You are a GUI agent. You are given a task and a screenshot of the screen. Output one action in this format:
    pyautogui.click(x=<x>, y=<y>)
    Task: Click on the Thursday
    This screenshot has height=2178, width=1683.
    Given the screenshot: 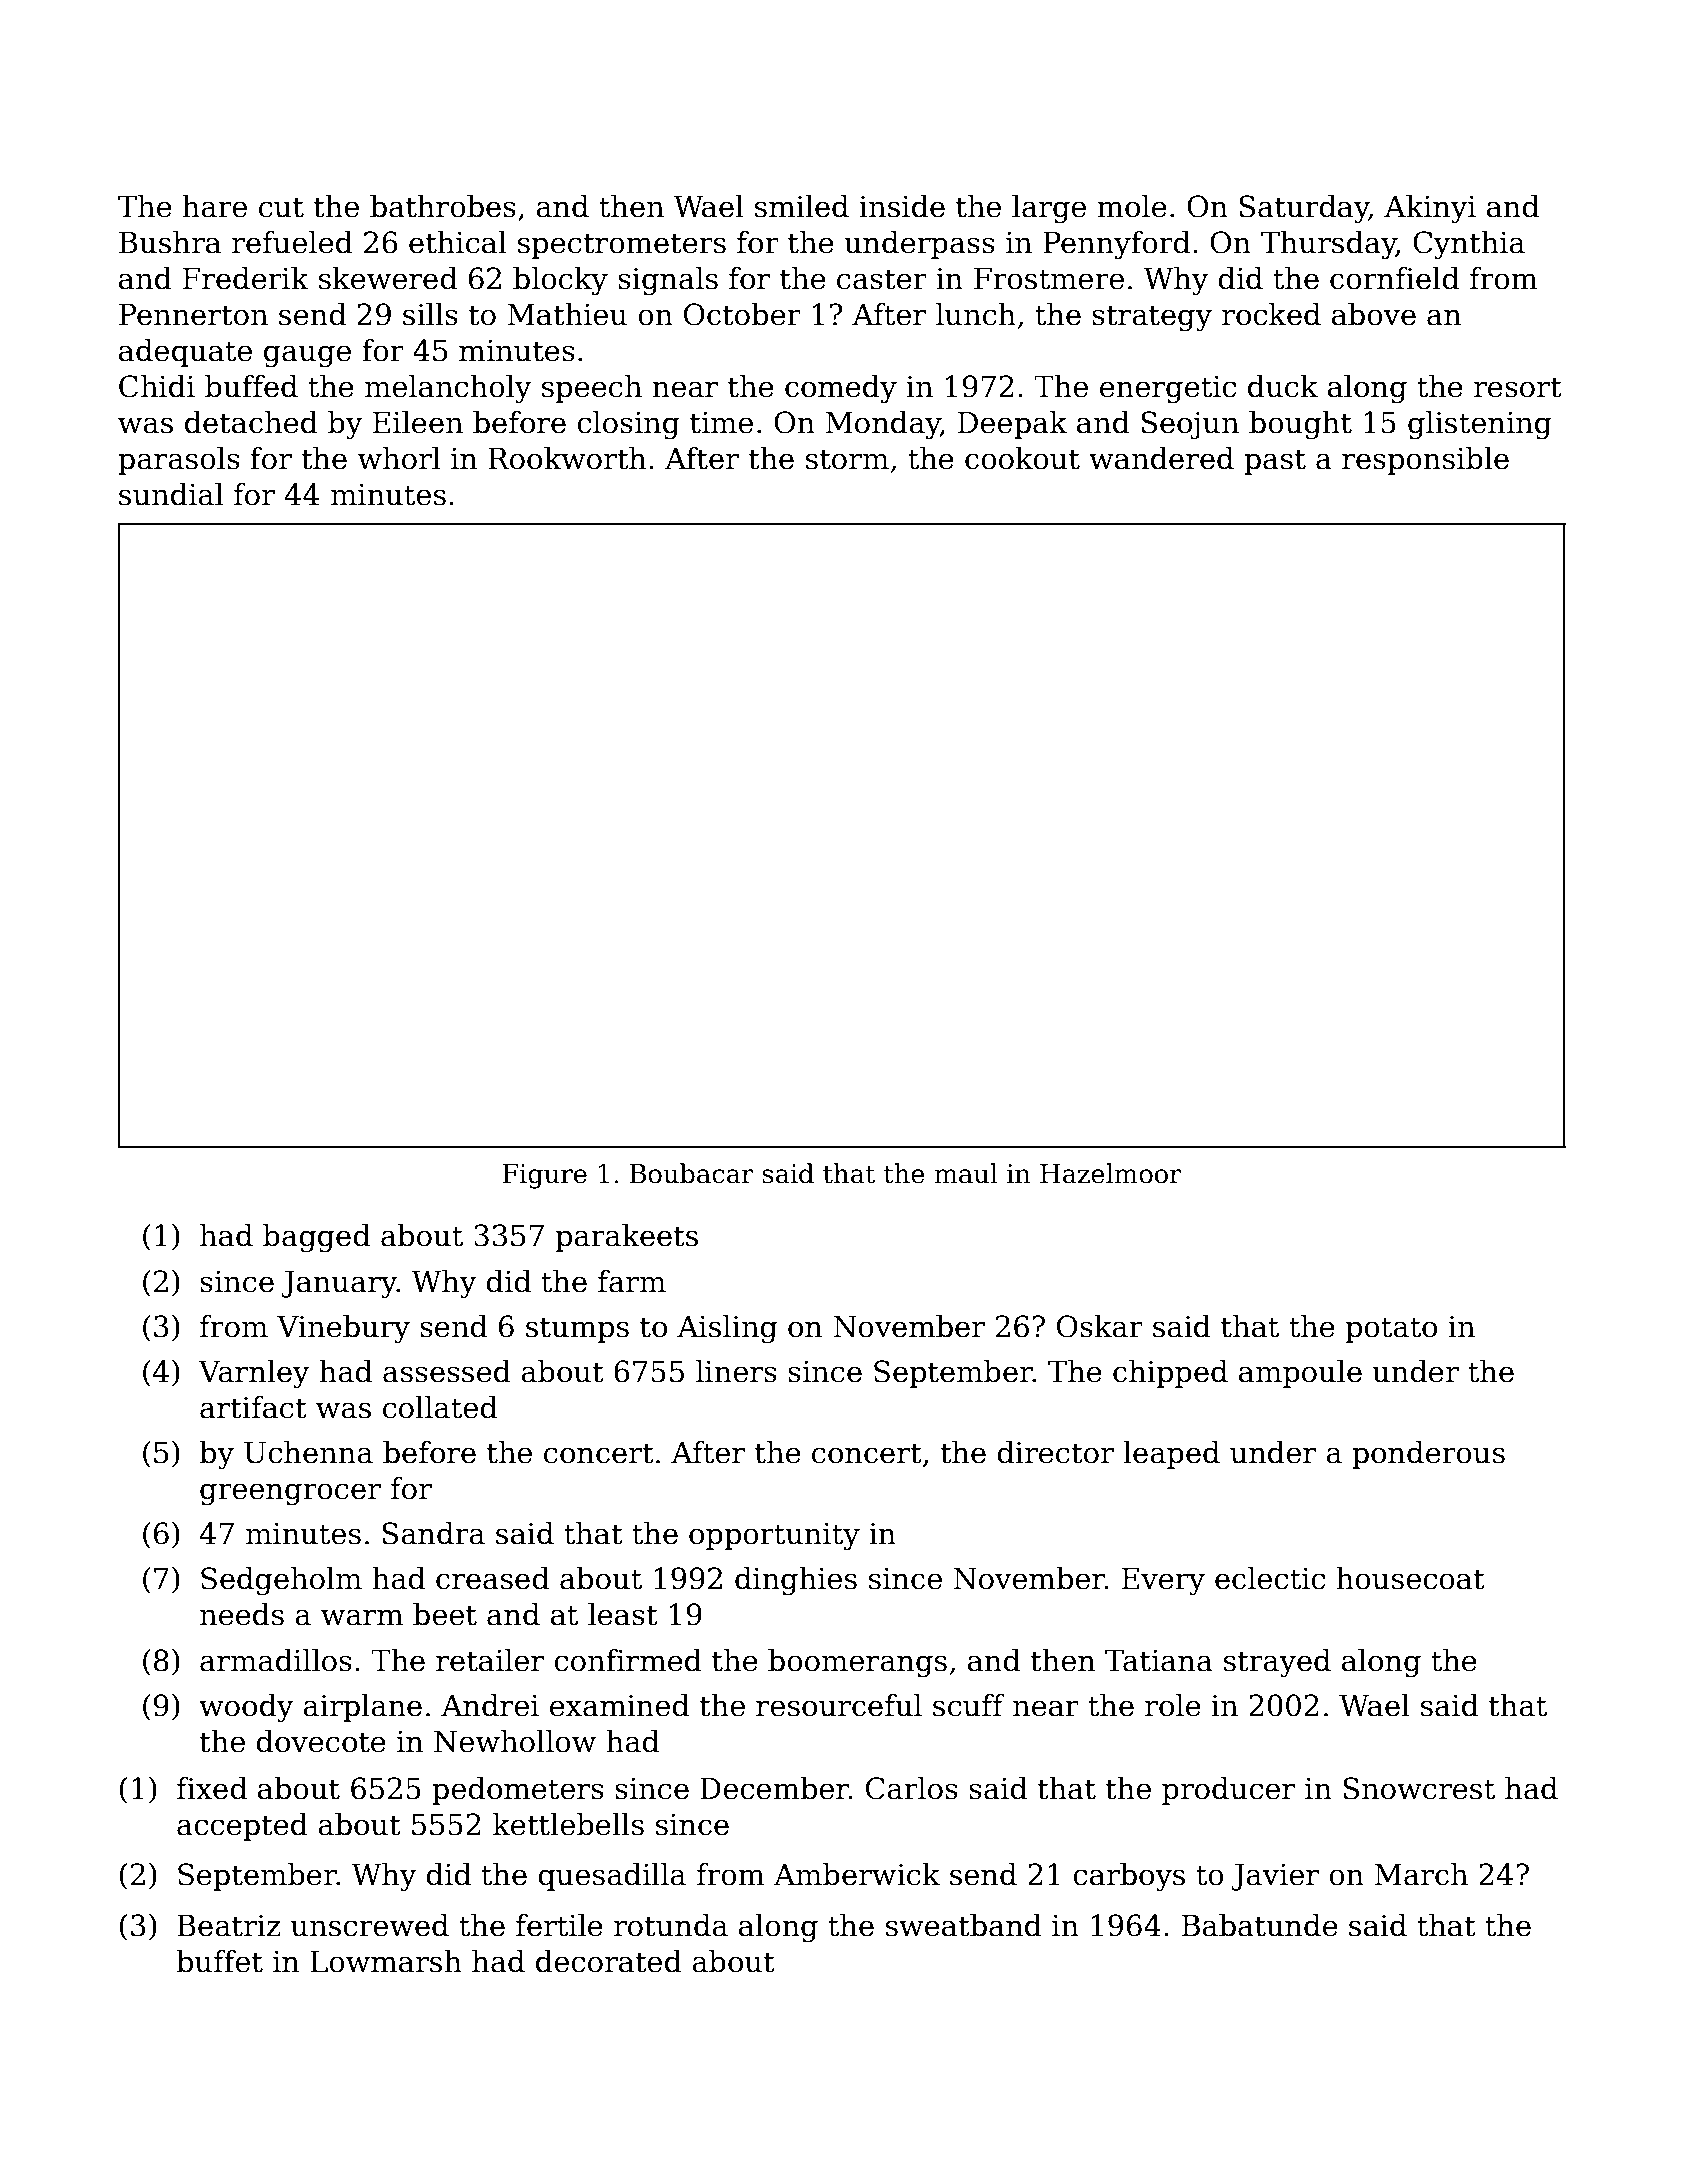 What is the action you would take?
    pyautogui.click(x=1328, y=245)
